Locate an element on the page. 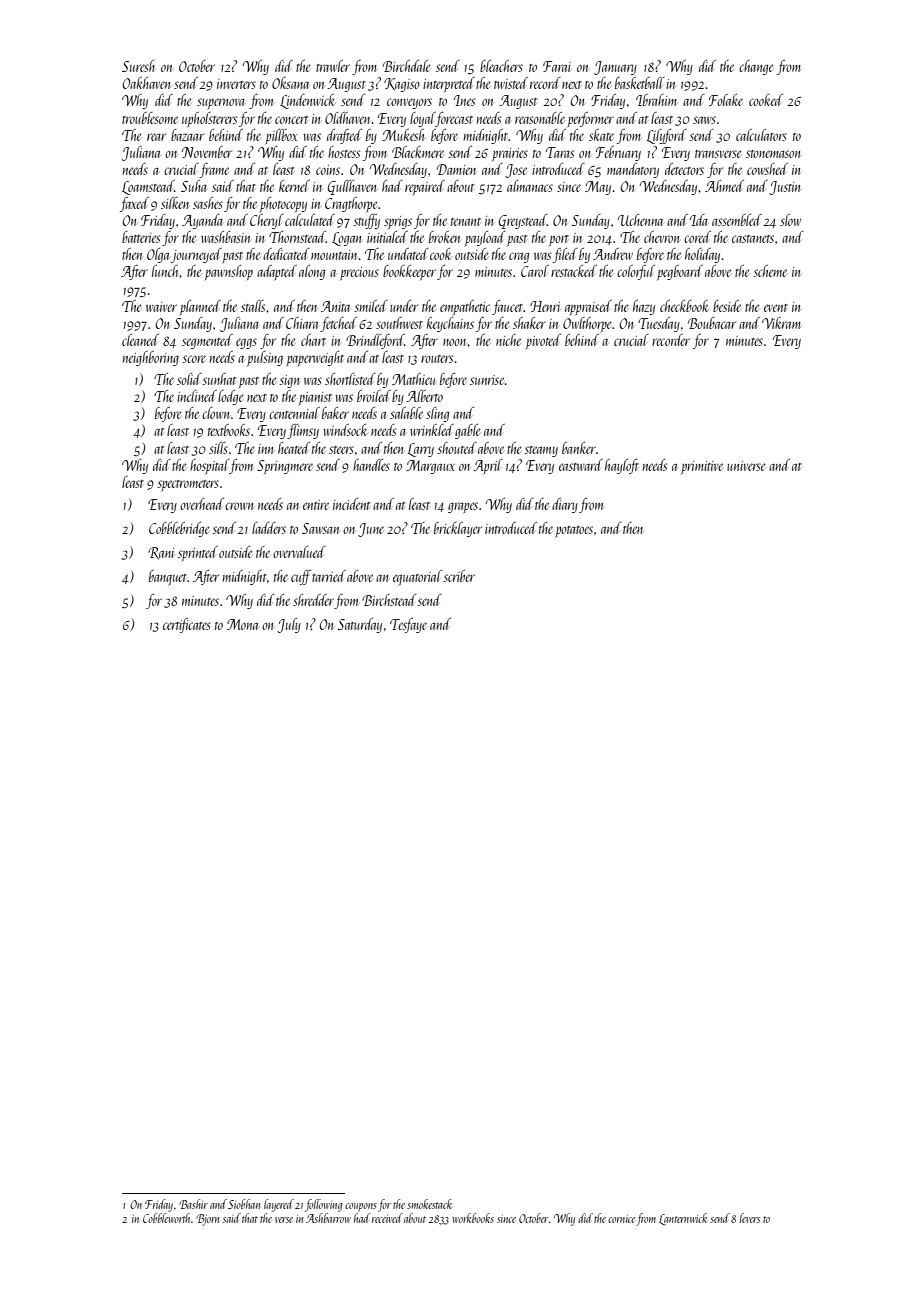  Mona is located at coordinates (242, 624).
